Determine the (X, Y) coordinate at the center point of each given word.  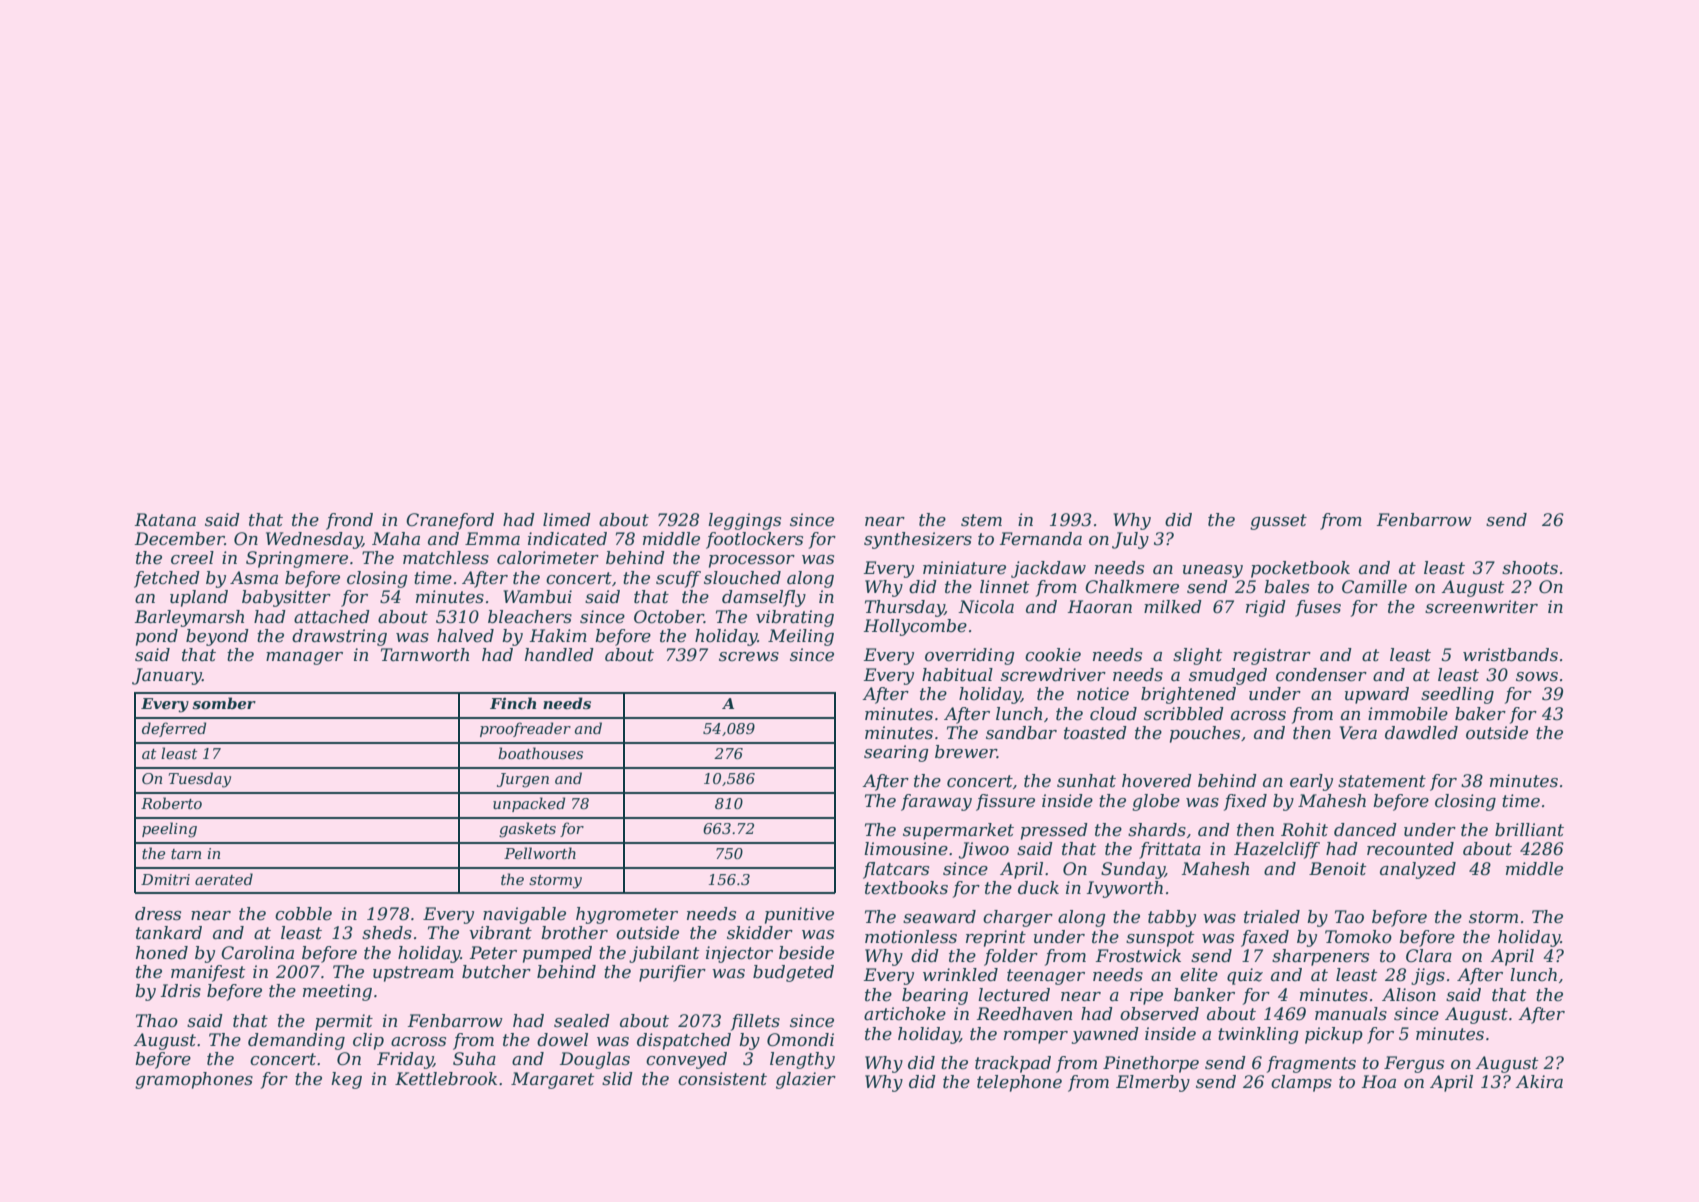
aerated (224, 879)
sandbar (1021, 732)
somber (224, 703)
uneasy (1213, 571)
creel (192, 558)
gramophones (194, 1080)
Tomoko (1358, 937)
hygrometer (627, 915)
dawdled (1421, 733)
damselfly (764, 598)
